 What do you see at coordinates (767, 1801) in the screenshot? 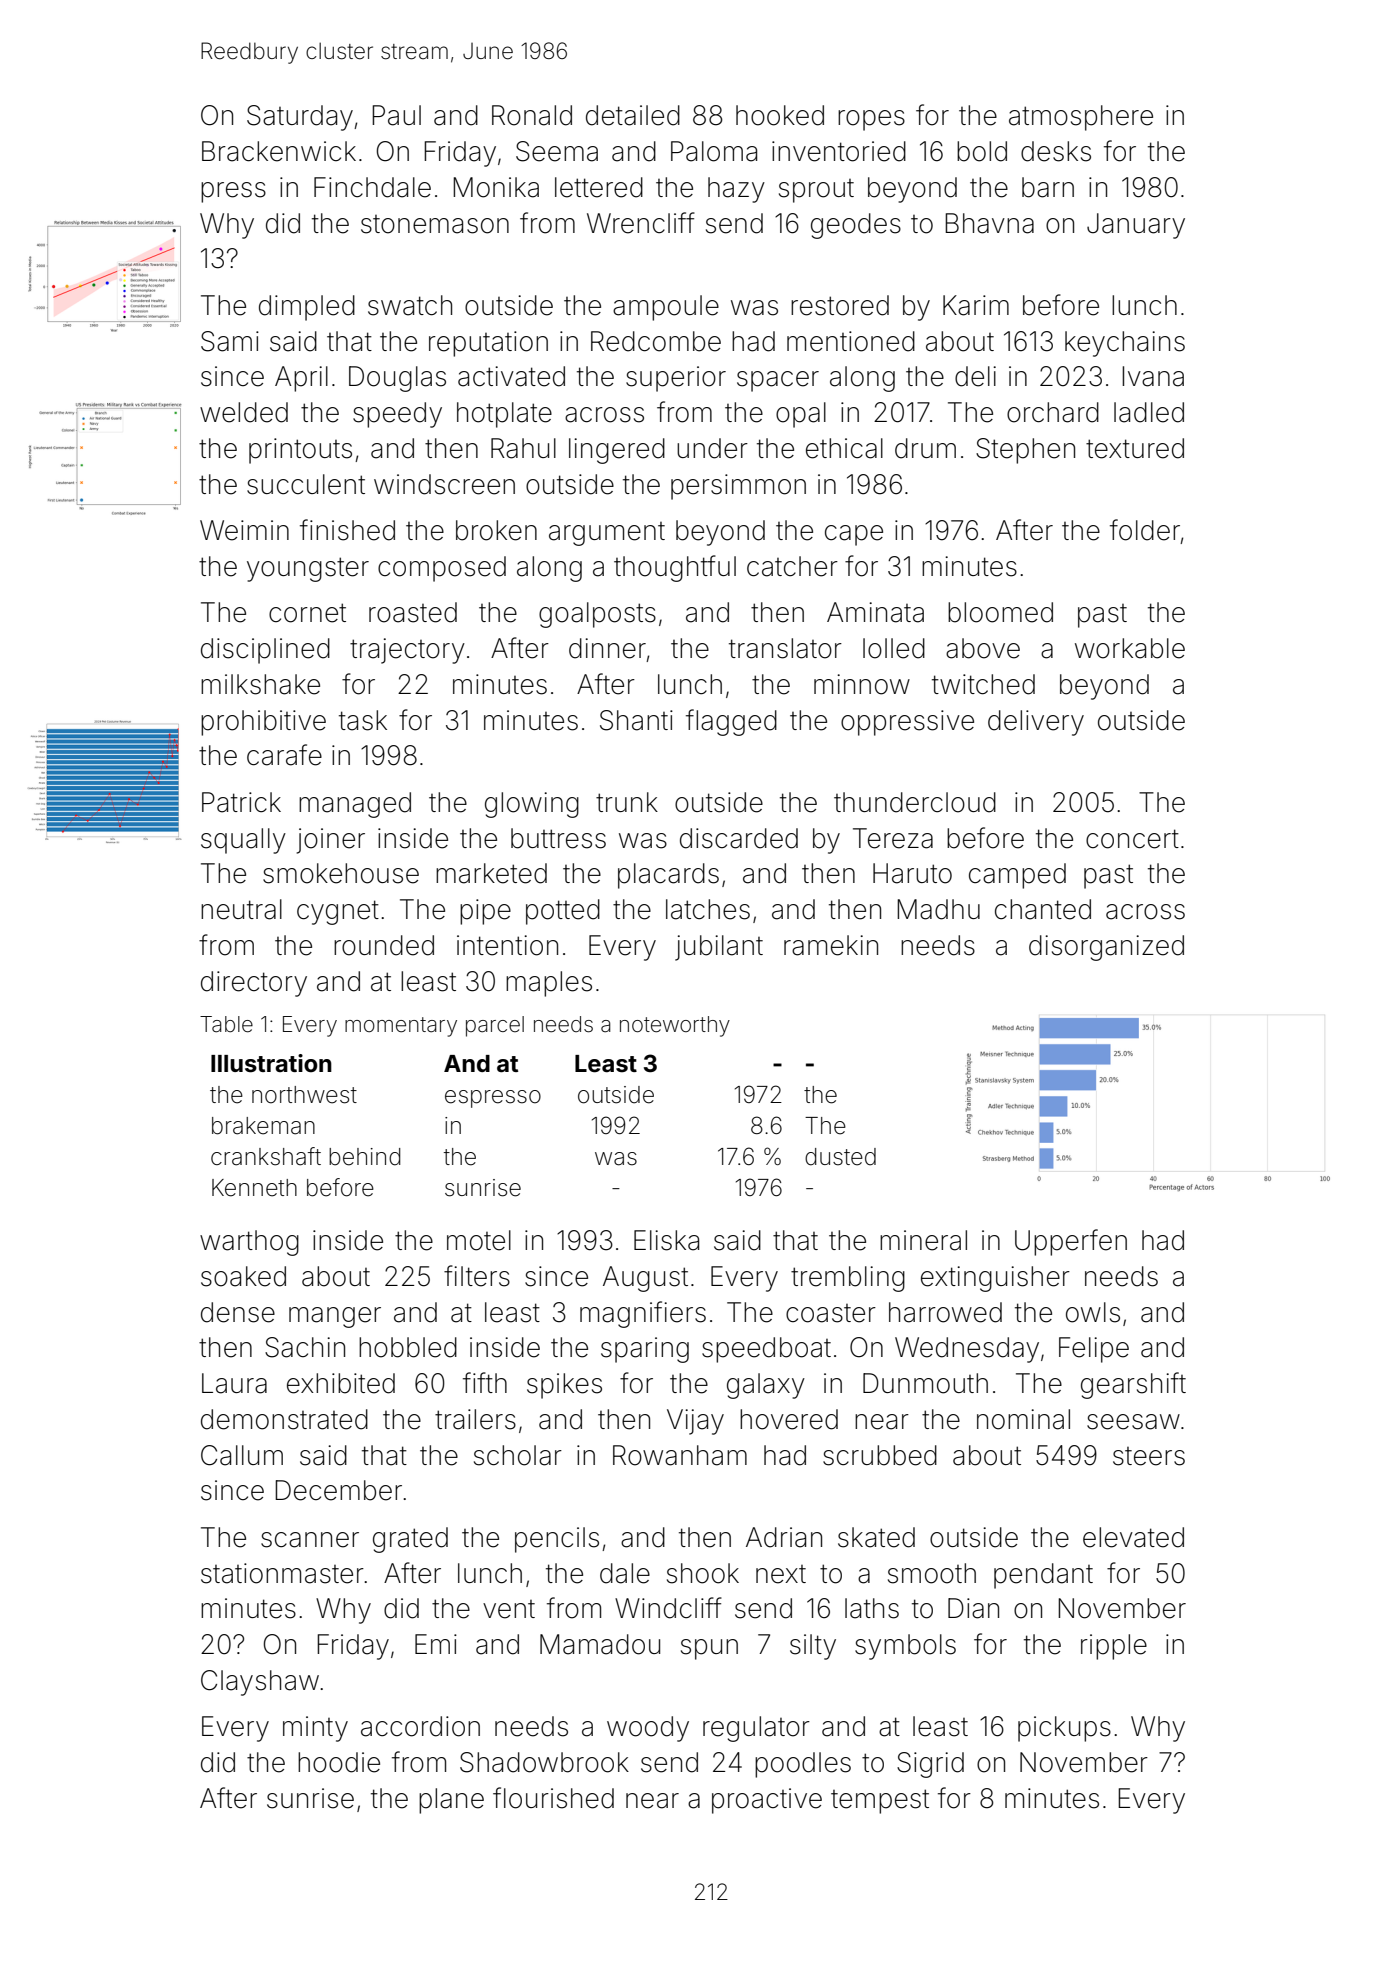
I see `proactive` at bounding box center [767, 1801].
